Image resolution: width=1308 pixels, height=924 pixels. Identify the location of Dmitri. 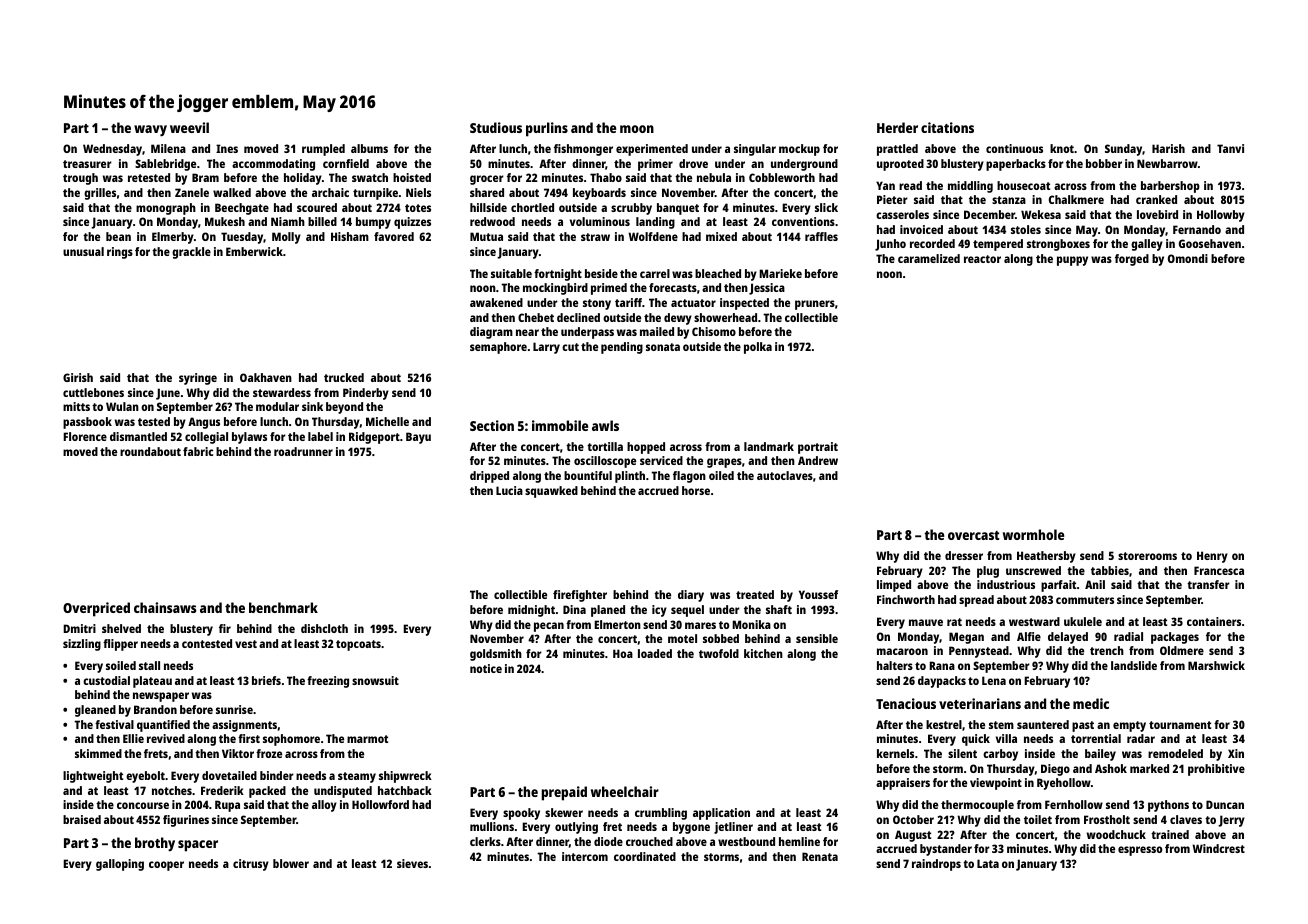
(79, 628).
